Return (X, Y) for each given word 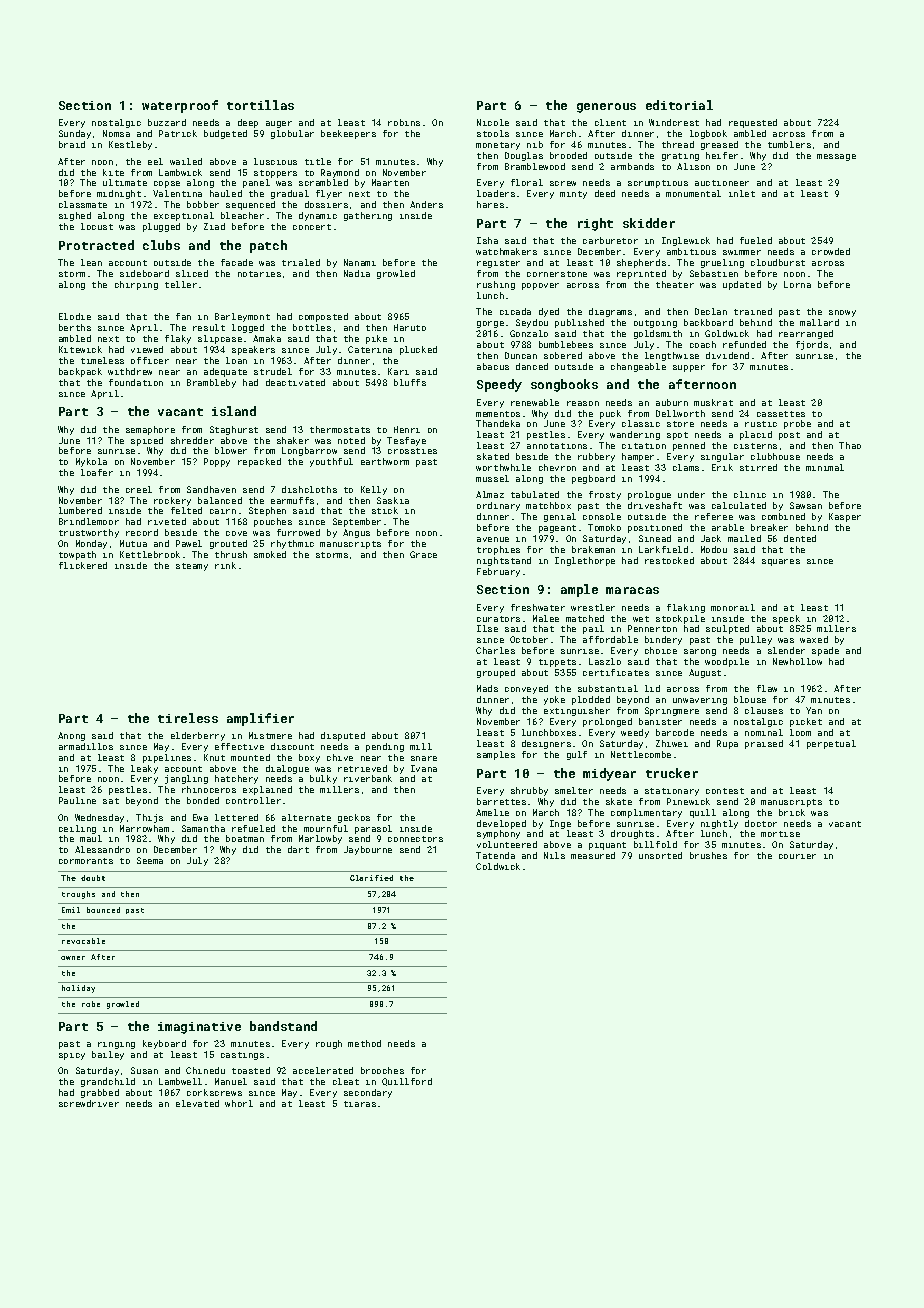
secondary (368, 1093)
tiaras (360, 1104)
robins (404, 122)
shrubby (529, 791)
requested (753, 123)
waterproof (180, 106)
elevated (197, 1103)
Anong (71, 736)
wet (641, 619)
